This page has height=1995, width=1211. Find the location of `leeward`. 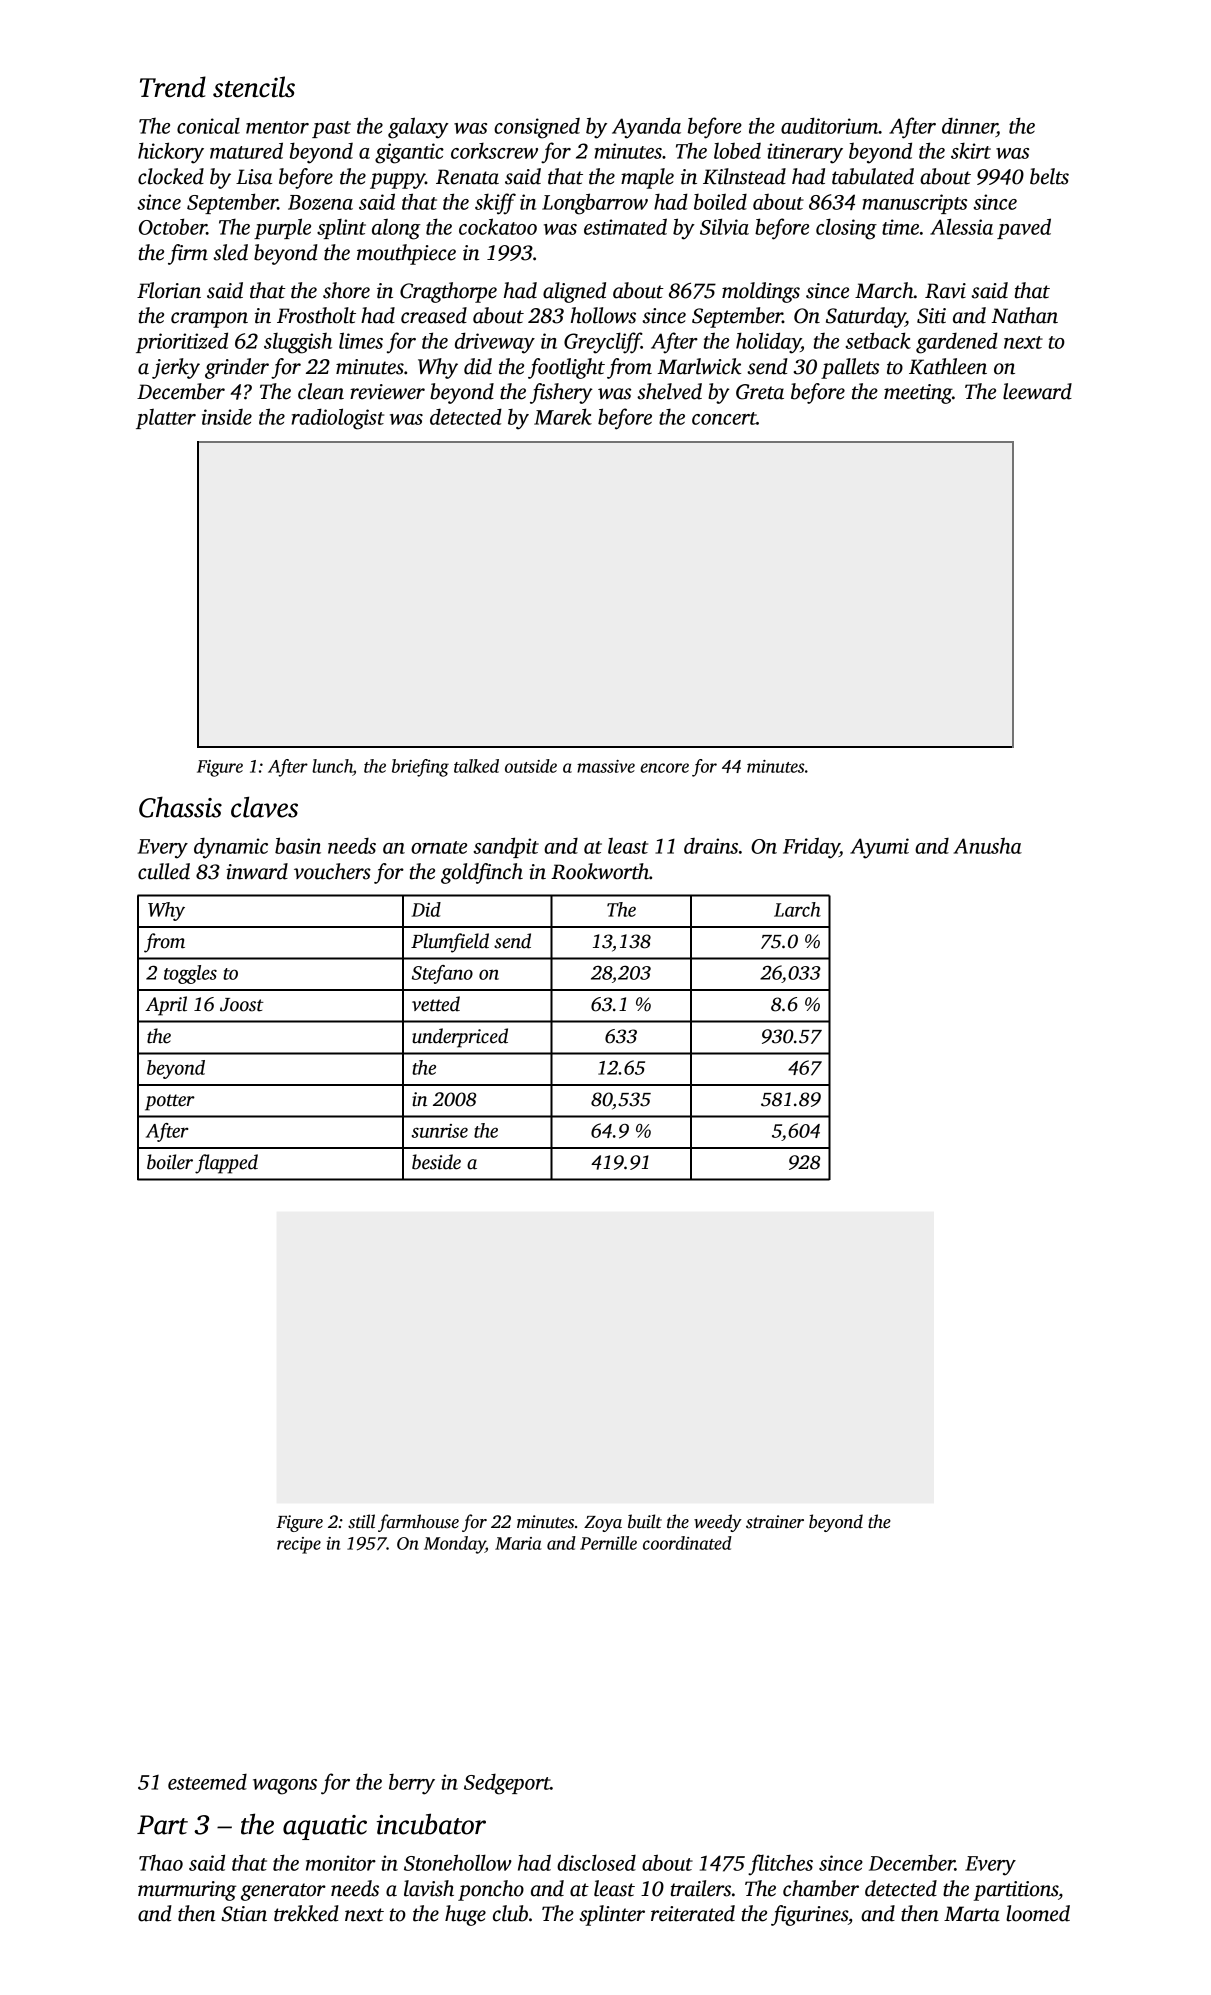

leeward is located at coordinates (1037, 391).
